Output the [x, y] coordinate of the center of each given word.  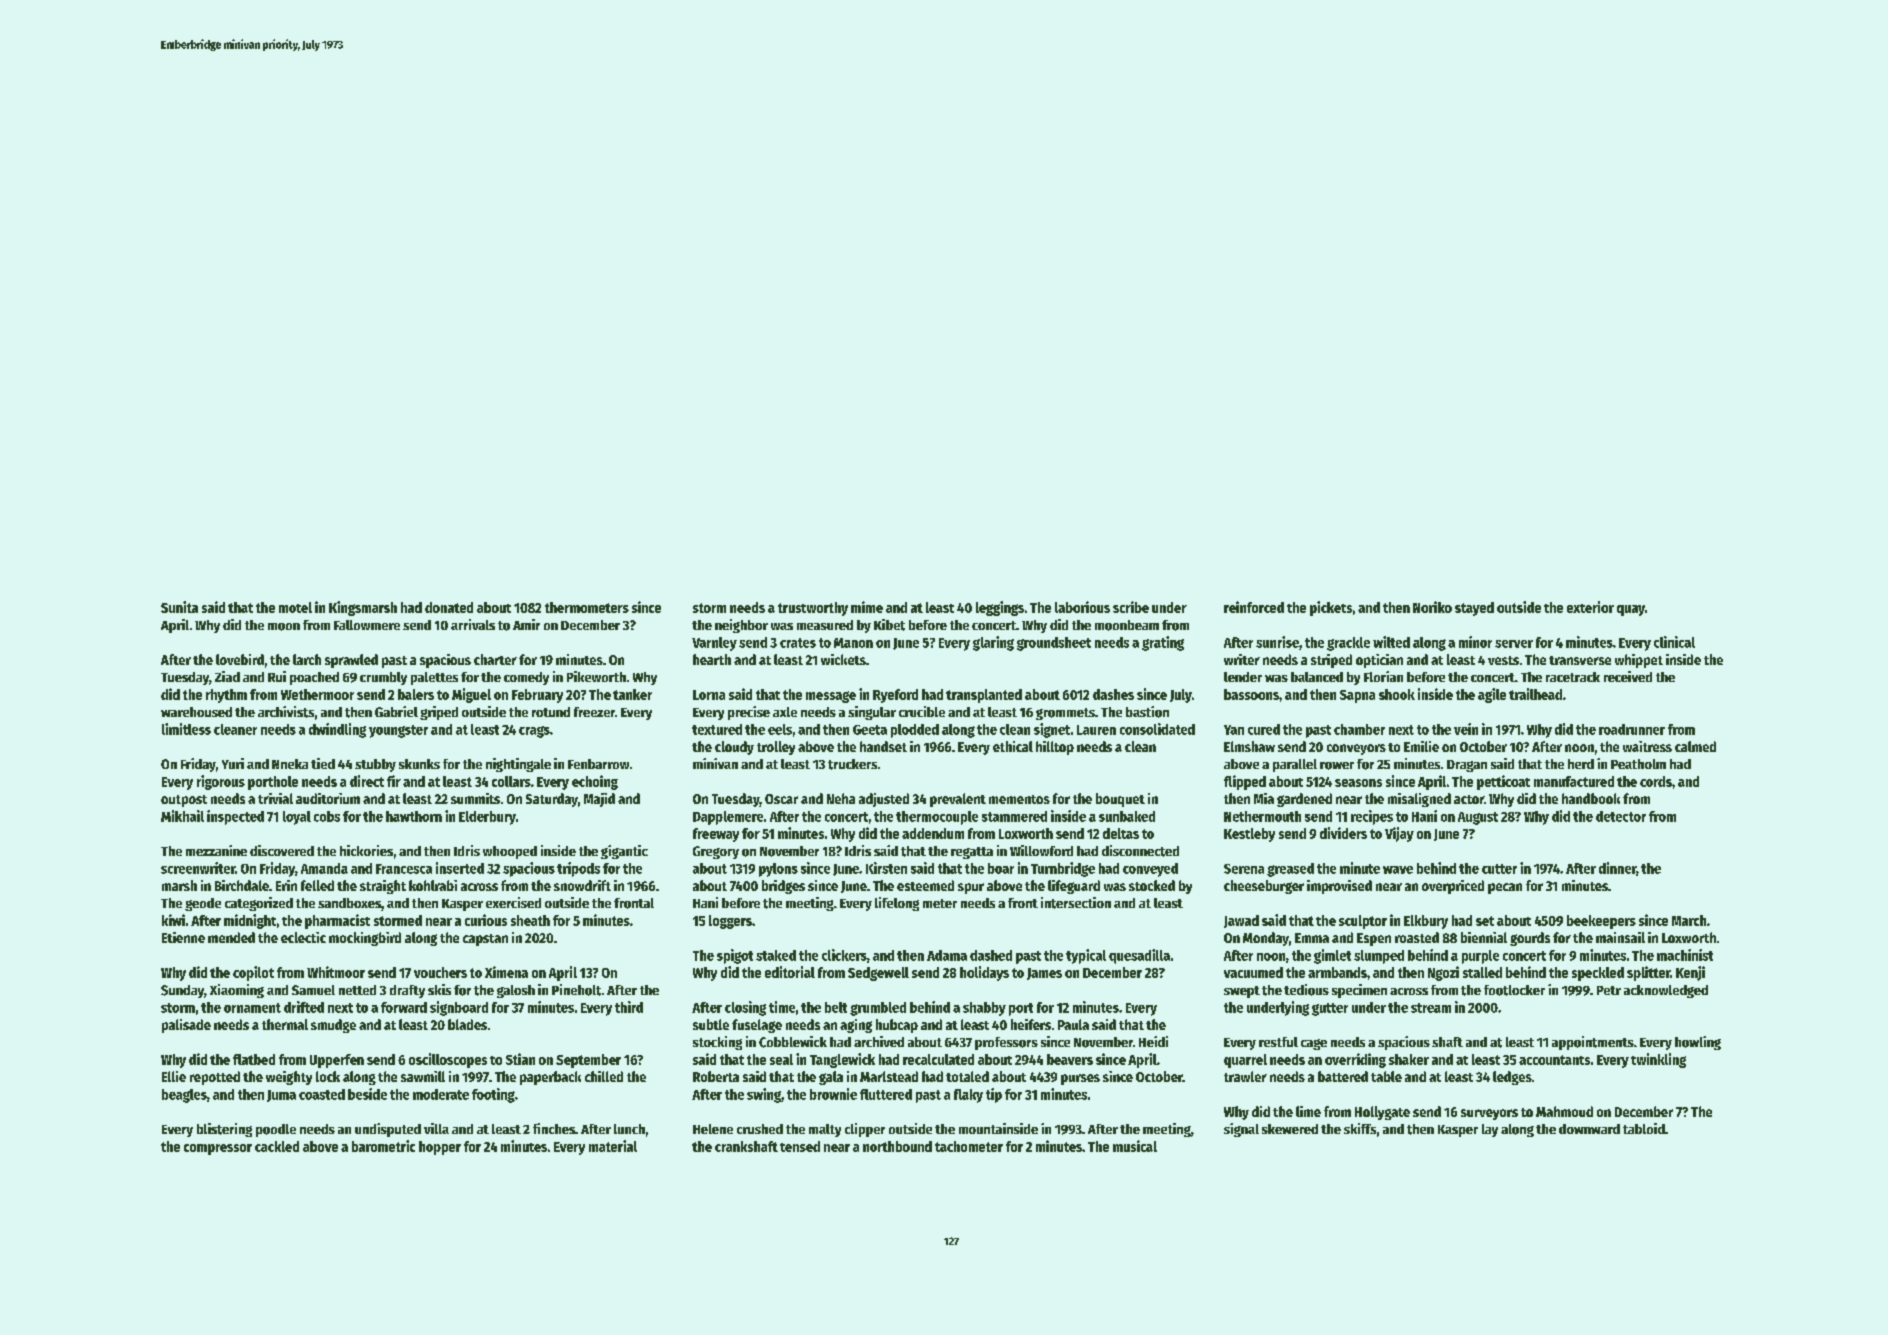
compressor [218, 1149]
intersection [1076, 903]
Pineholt [576, 990]
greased [1290, 870]
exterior [1590, 607]
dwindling [337, 730]
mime [867, 607]
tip [994, 1095]
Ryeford [895, 696]
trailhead [1535, 694]
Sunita [179, 607]
